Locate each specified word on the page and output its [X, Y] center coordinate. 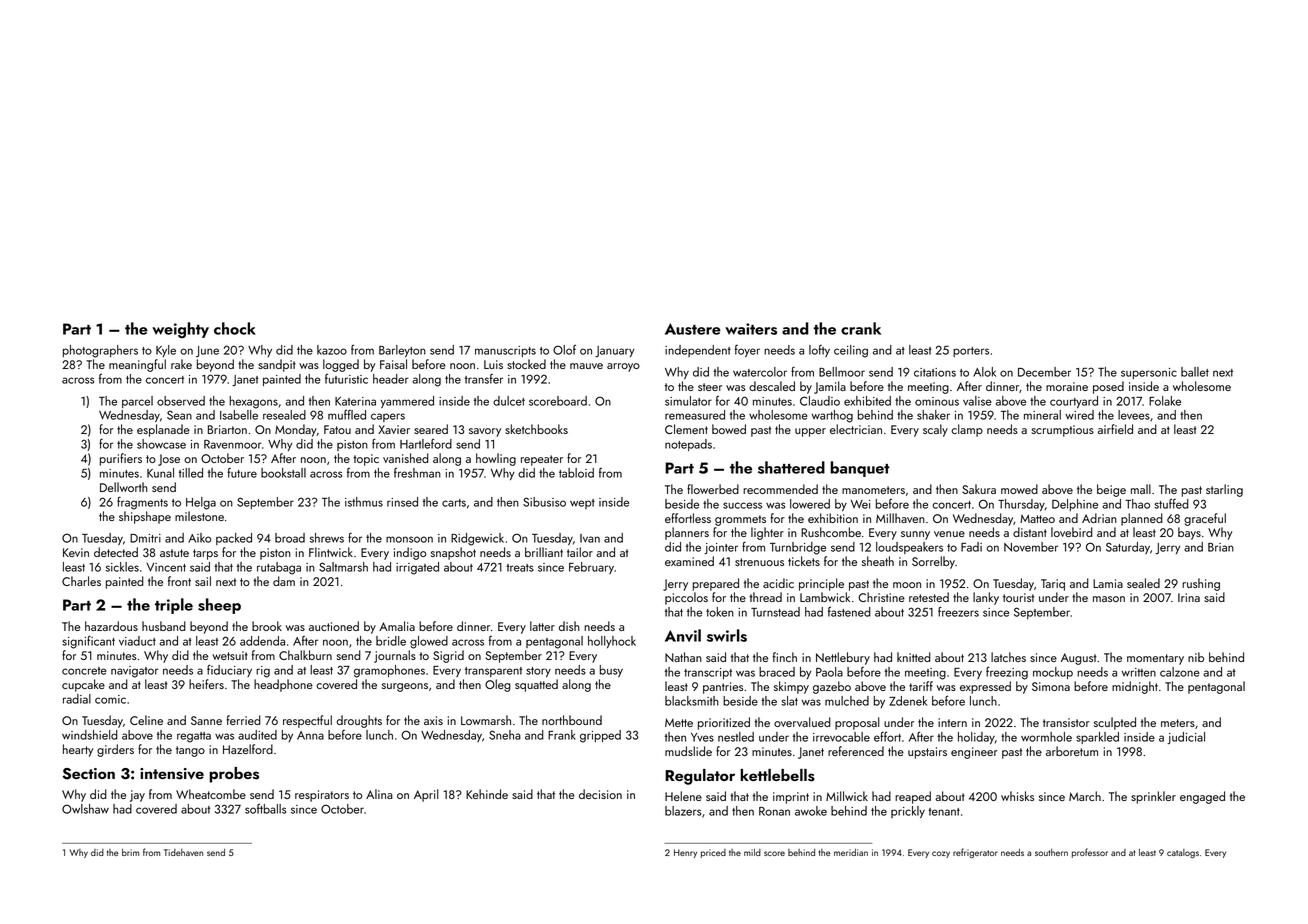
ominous [937, 401]
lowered [810, 504]
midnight [1135, 687]
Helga [201, 503]
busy [611, 671]
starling [1224, 490]
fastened [849, 612]
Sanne [206, 720]
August [1078, 659]
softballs [265, 808]
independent [698, 351]
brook [267, 626]
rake [181, 364]
